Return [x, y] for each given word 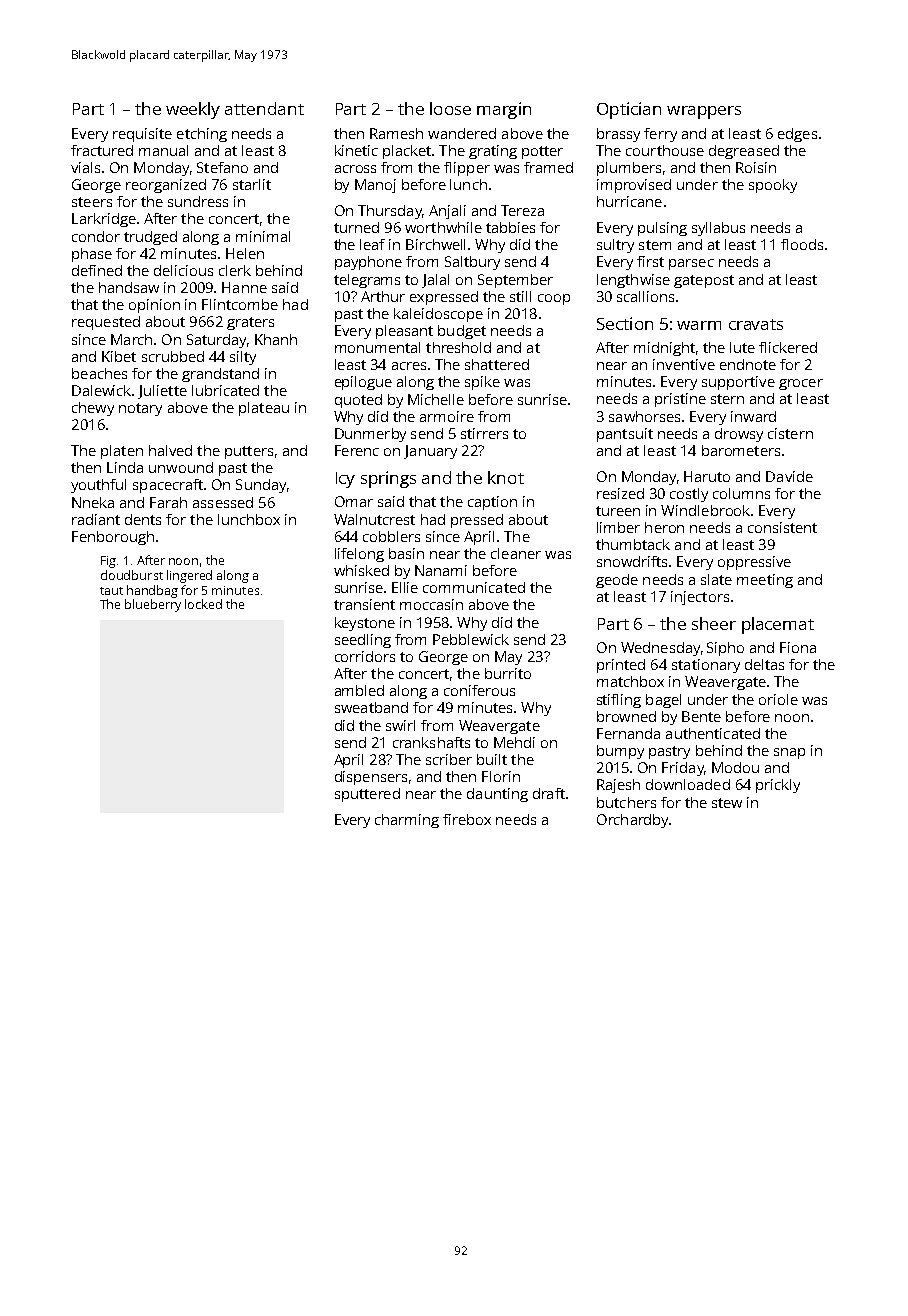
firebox [467, 819]
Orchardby [632, 821]
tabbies [510, 227]
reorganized [166, 186]
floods [802, 244]
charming [407, 821]
